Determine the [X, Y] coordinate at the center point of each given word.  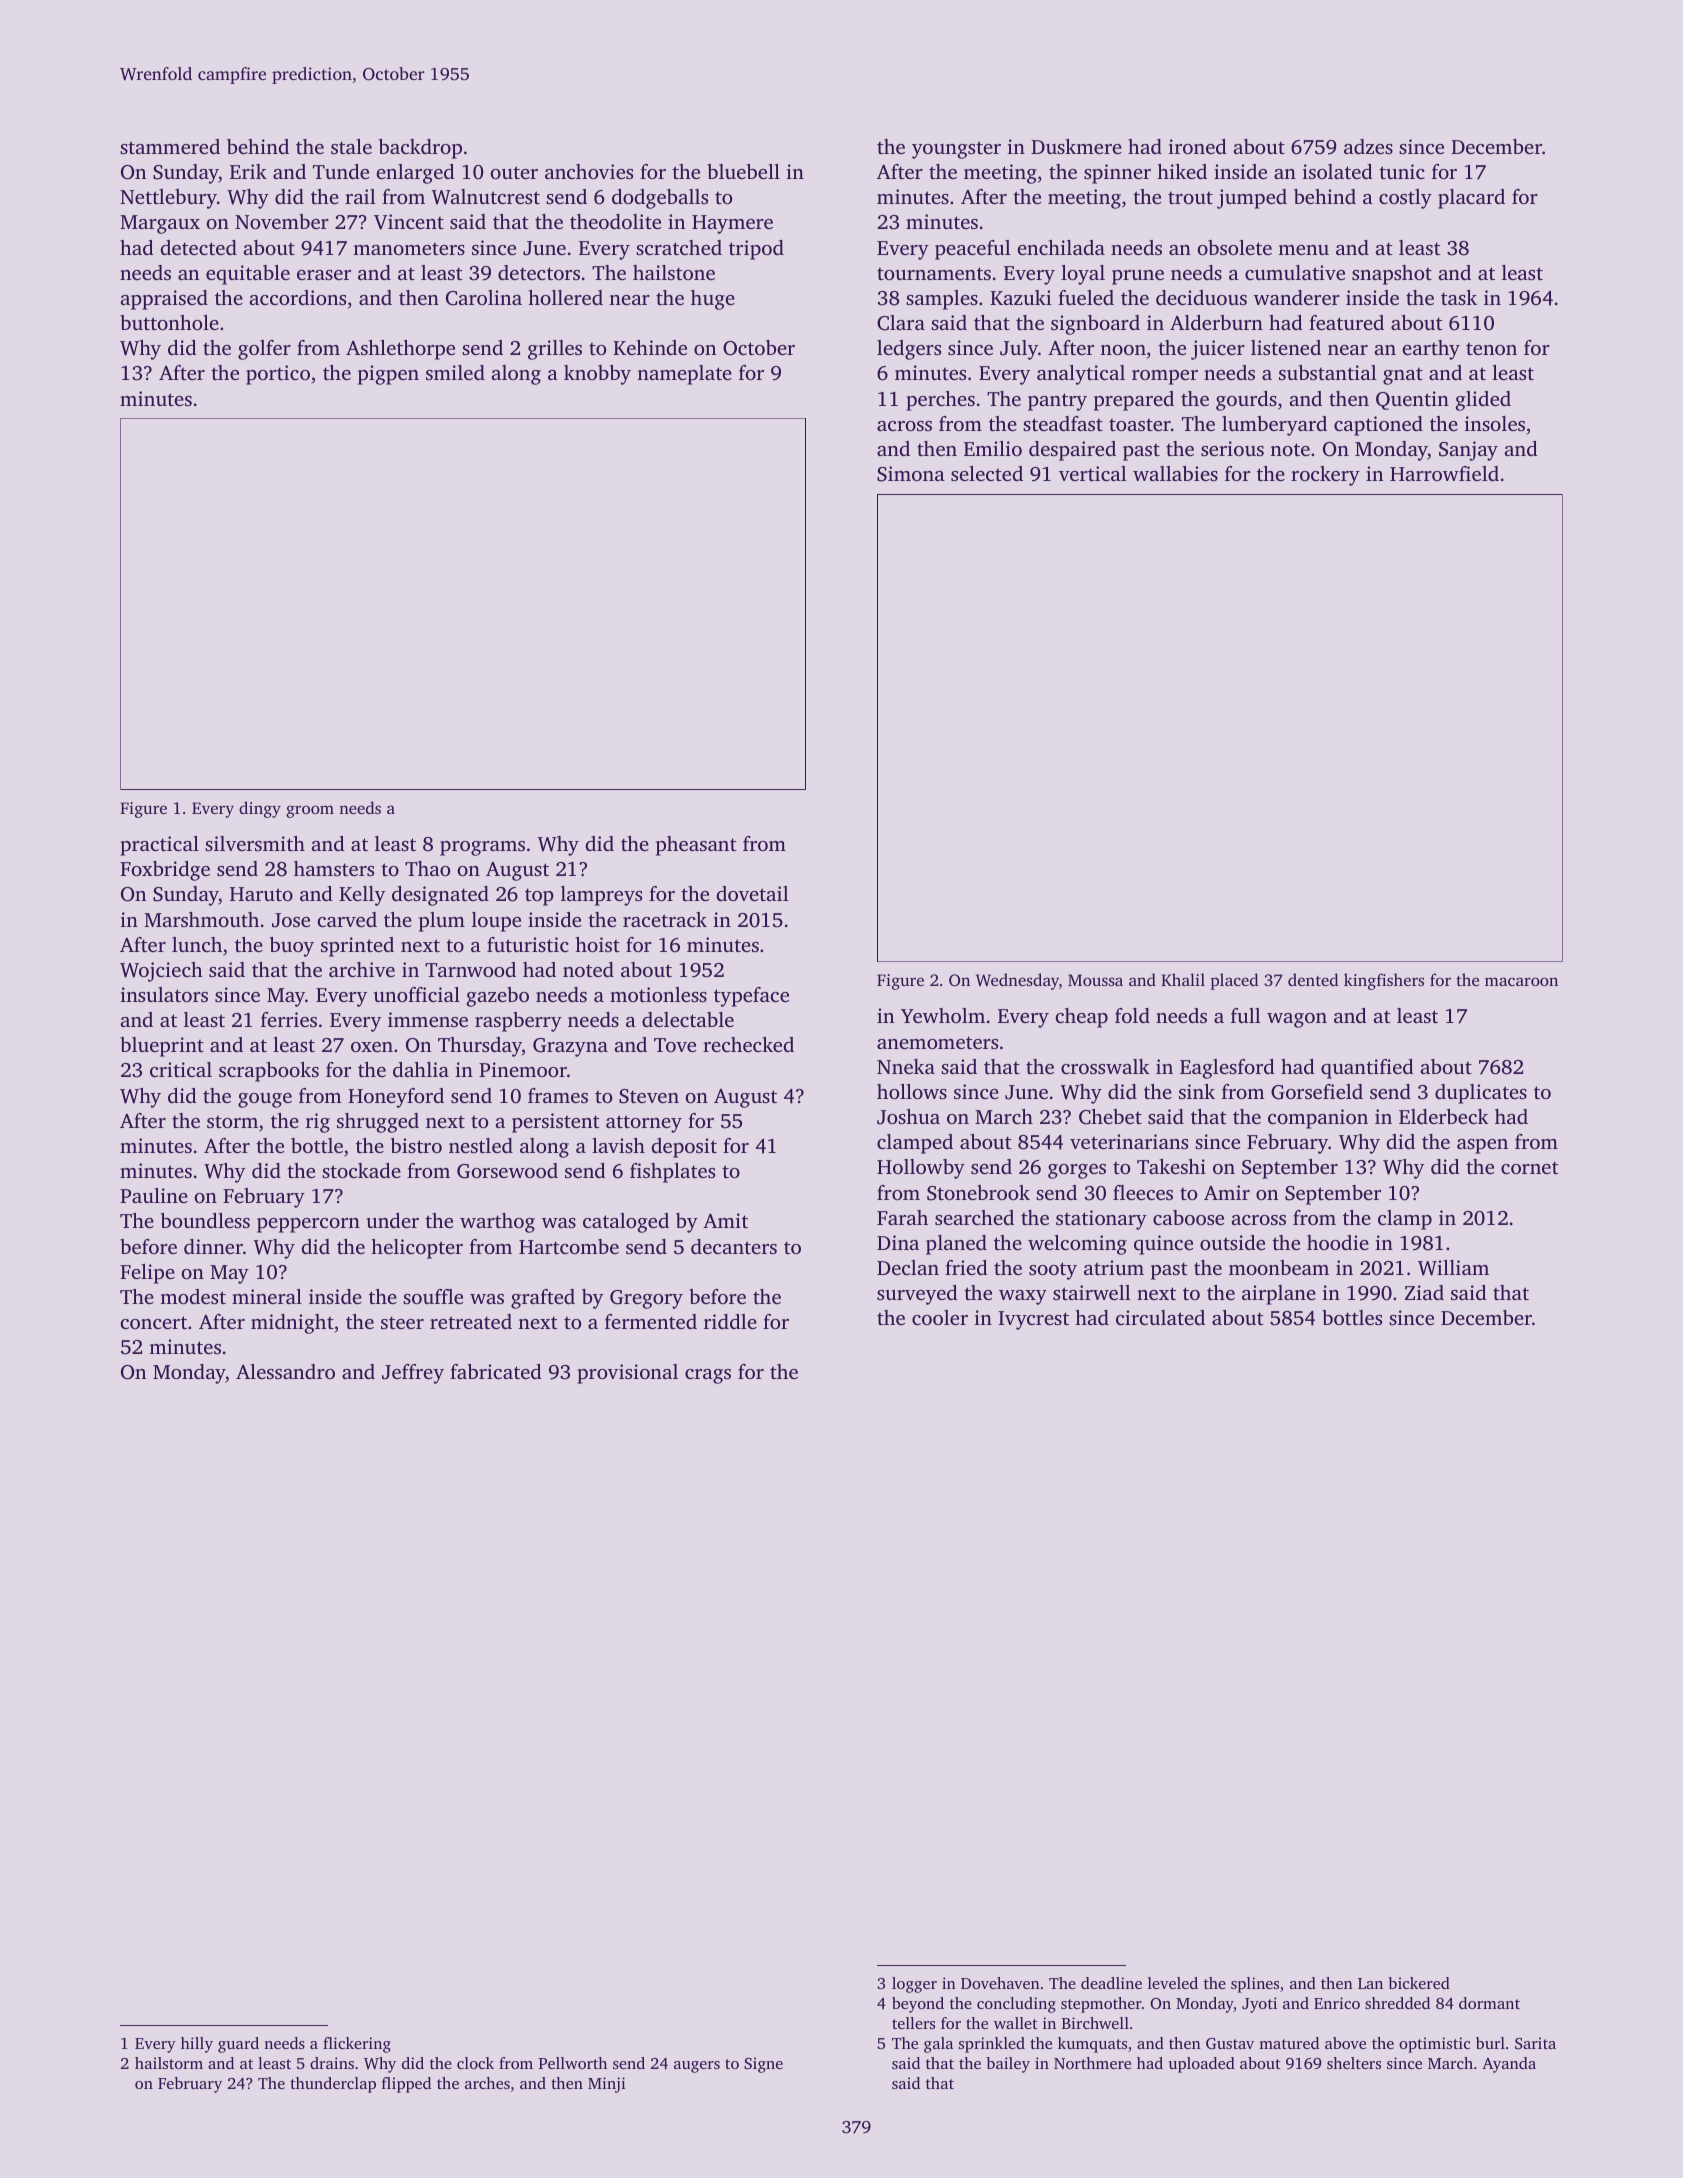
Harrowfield [1444, 473]
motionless [658, 994]
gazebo [497, 997]
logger [914, 1985]
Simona [911, 474]
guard [238, 2045]
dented [1313, 979]
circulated [1160, 1317]
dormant [1489, 2003]
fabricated [496, 1371]
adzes [1368, 146]
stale [351, 146]
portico [278, 375]
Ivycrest [1033, 1320]
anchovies [589, 171]
